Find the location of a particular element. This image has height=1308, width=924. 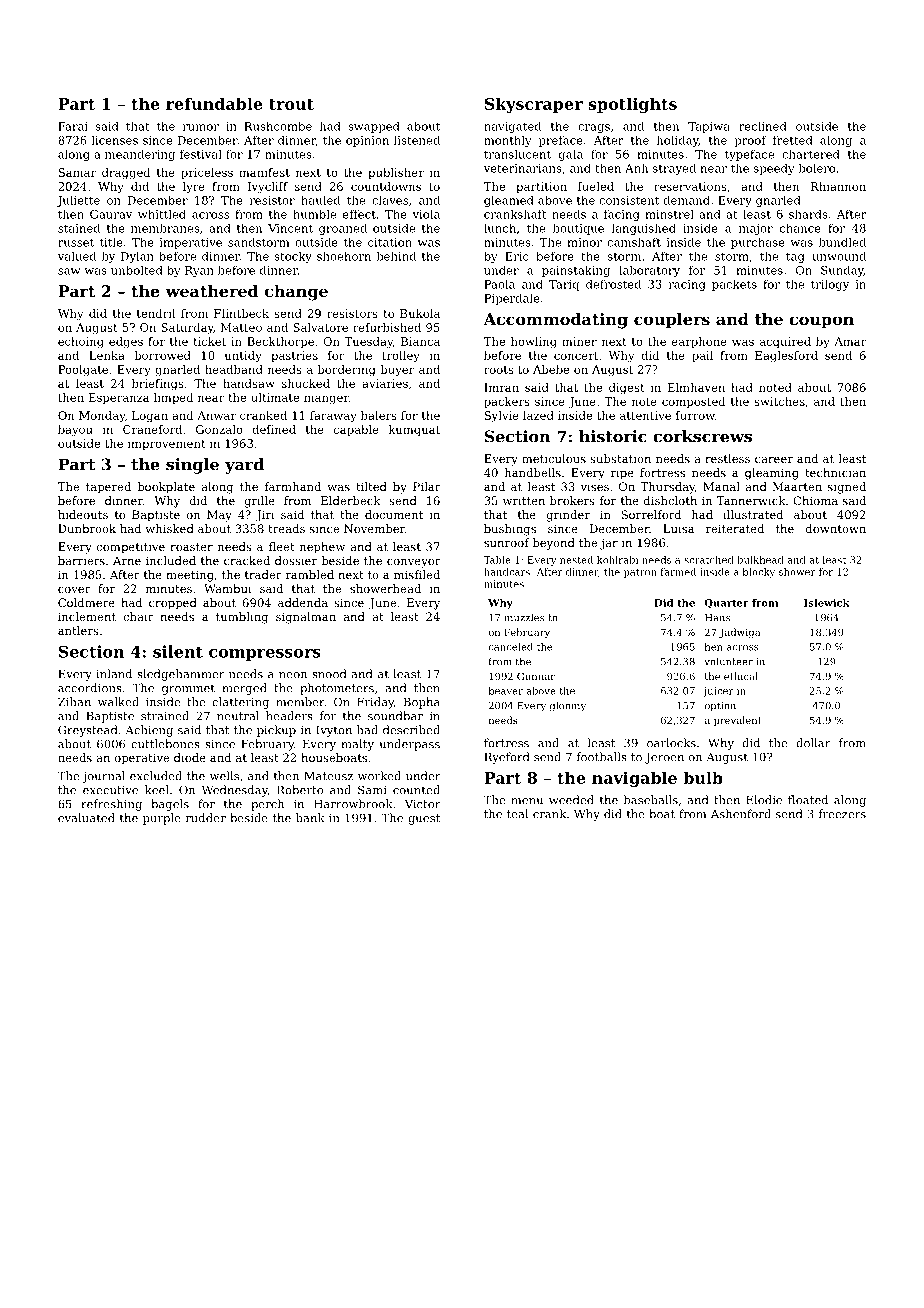

tilted is located at coordinates (371, 486).
